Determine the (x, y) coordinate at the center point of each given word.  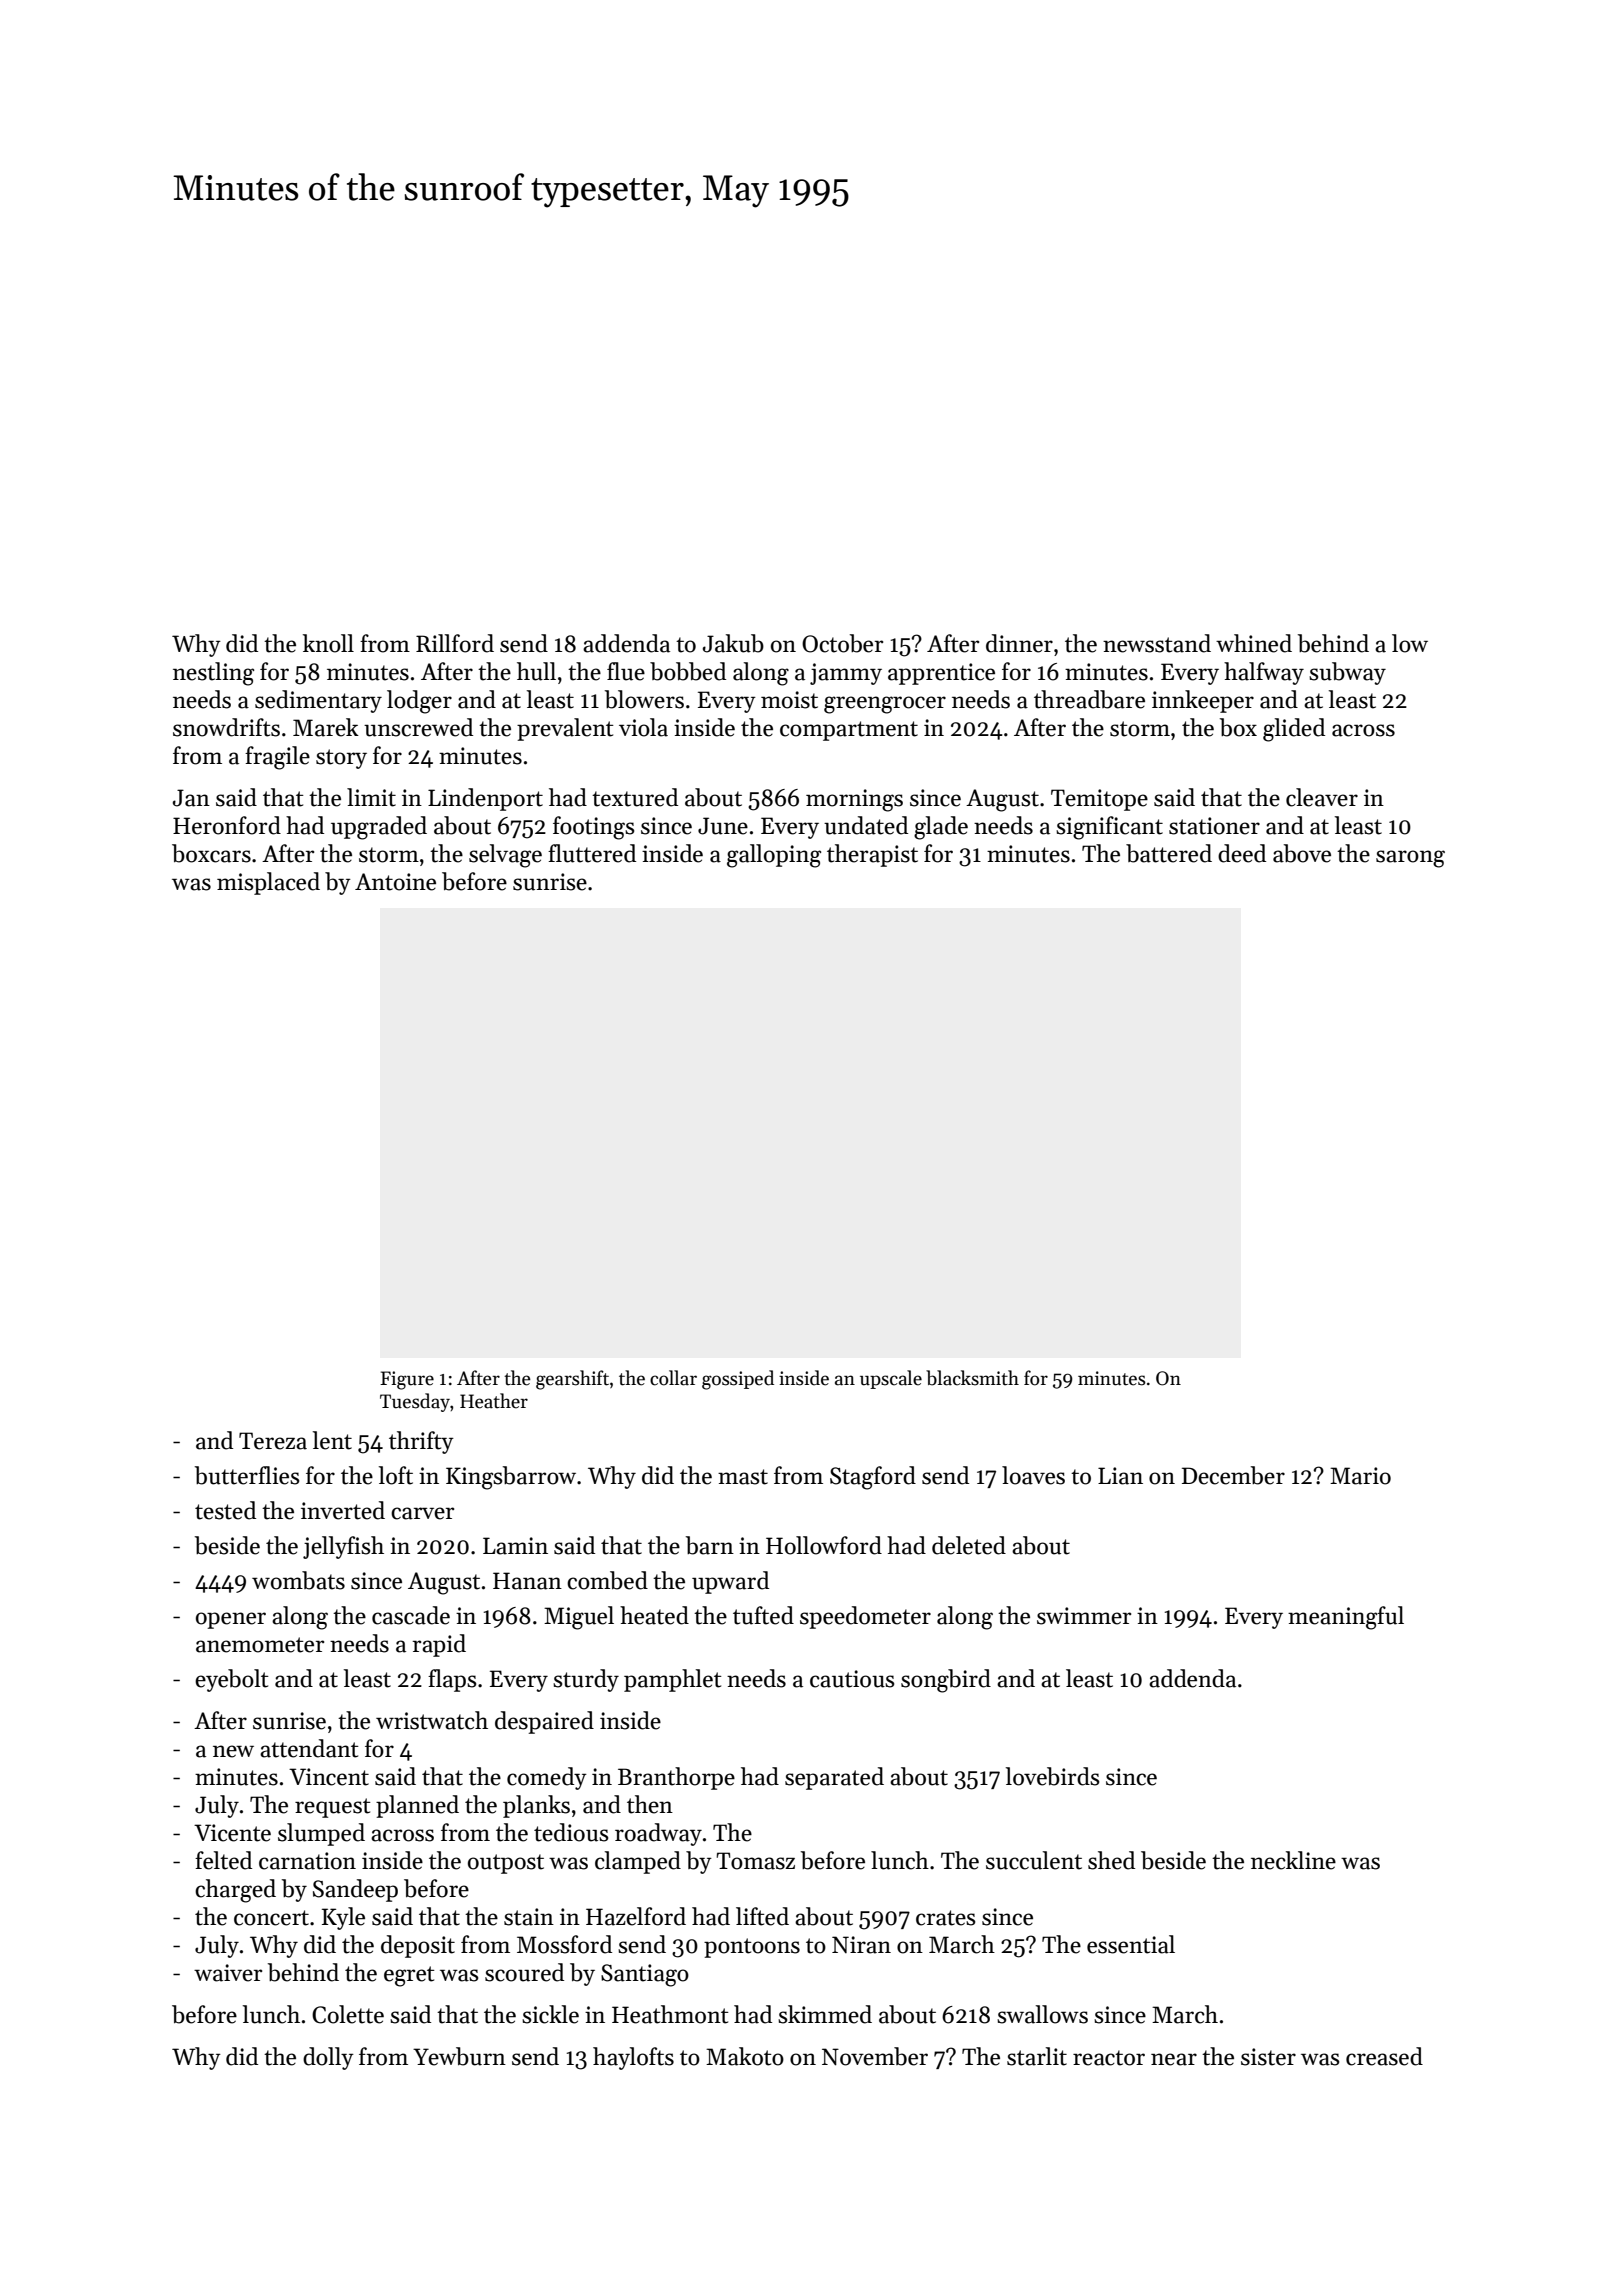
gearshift (572, 1380)
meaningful (1346, 1618)
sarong (1410, 859)
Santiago (645, 1975)
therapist (872, 855)
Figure (407, 1380)
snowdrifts (226, 727)
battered (1169, 853)
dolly (328, 2058)
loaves (1033, 1475)
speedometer (865, 1617)
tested (225, 1510)
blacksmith (972, 1378)
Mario (1360, 1476)
